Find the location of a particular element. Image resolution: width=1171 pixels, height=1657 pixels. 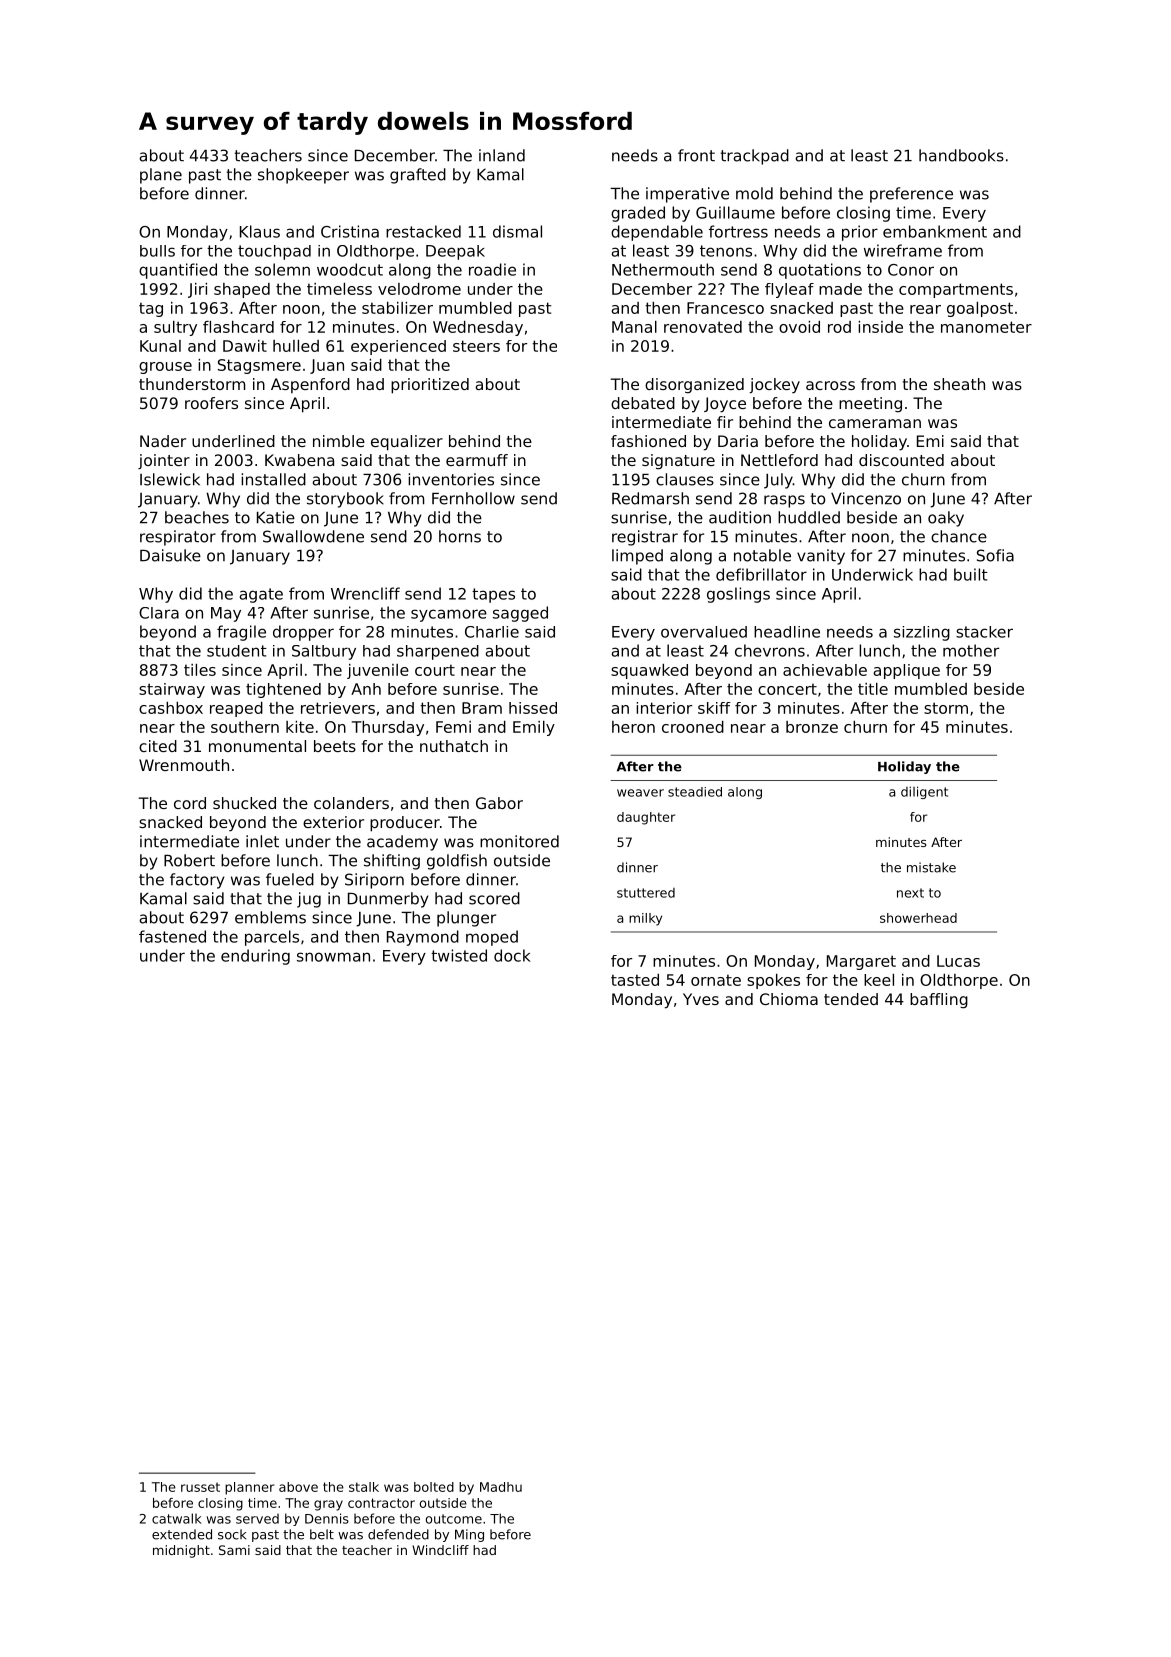

inland is located at coordinates (502, 155).
